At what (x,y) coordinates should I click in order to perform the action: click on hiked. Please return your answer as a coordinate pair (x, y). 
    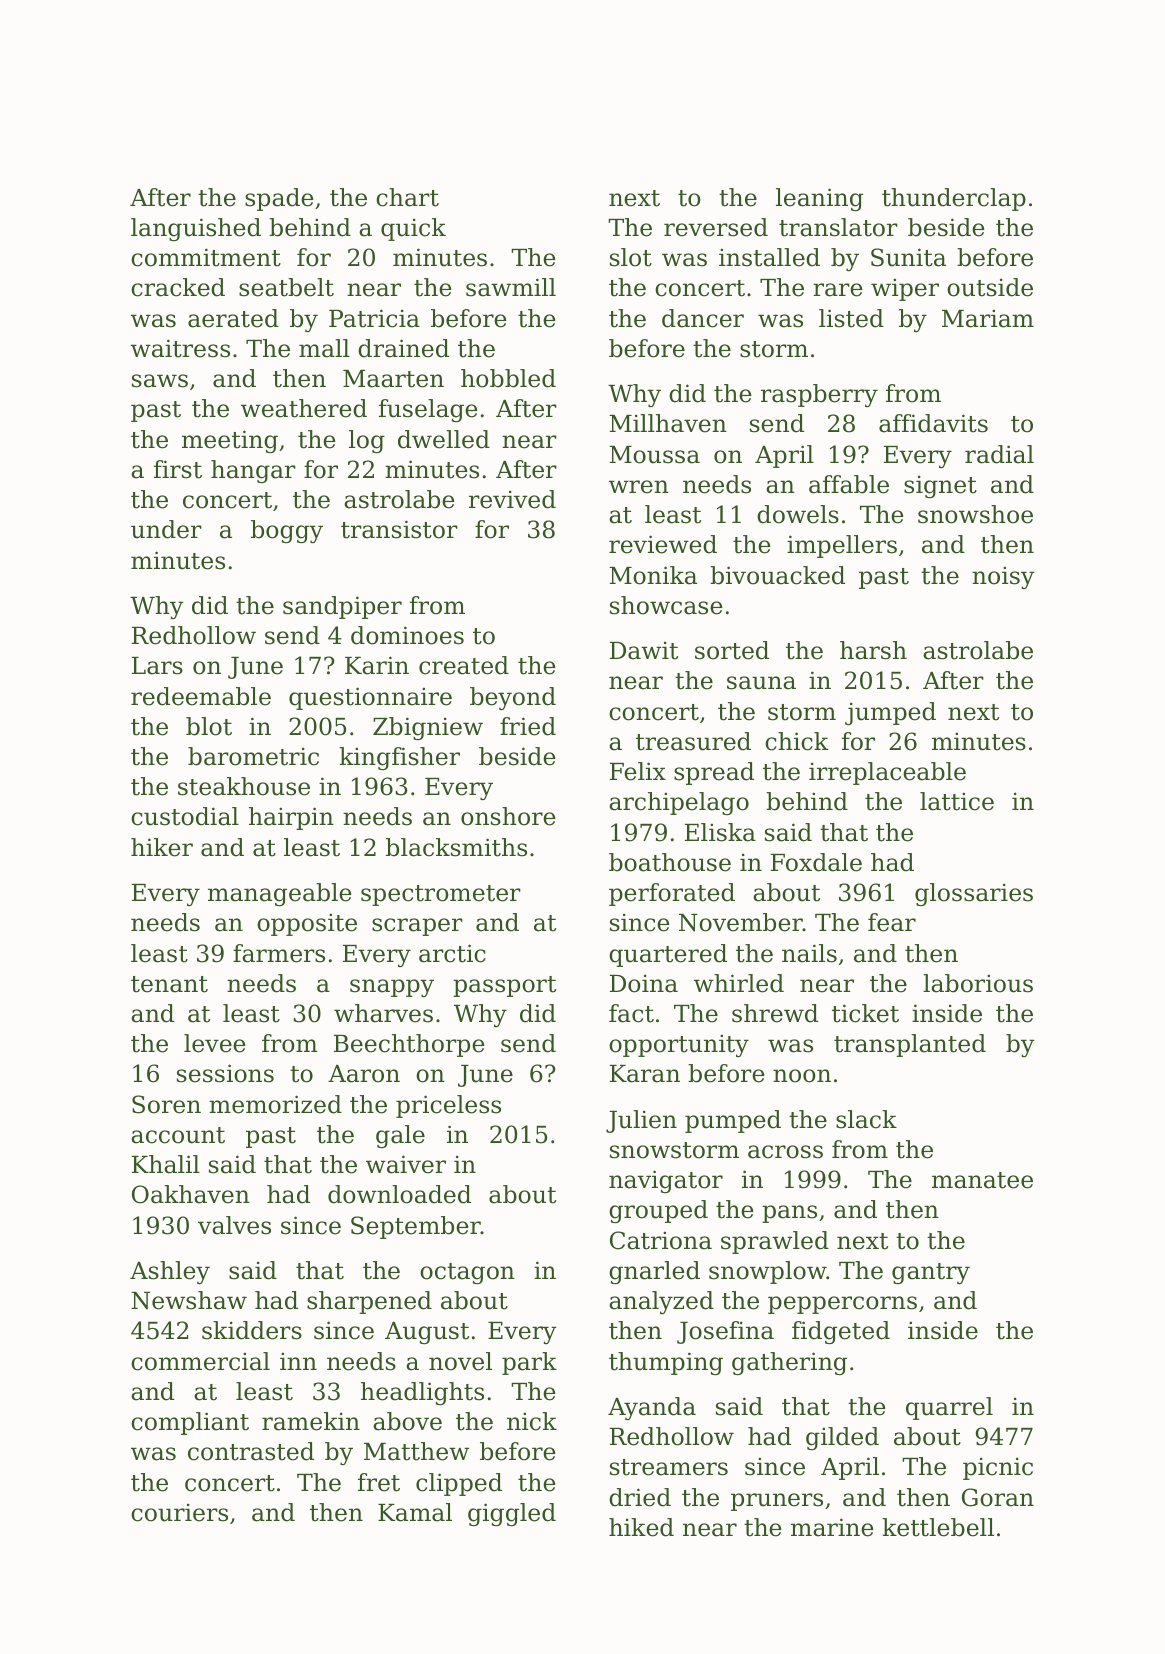
    Looking at the image, I should click on (641, 1527).
